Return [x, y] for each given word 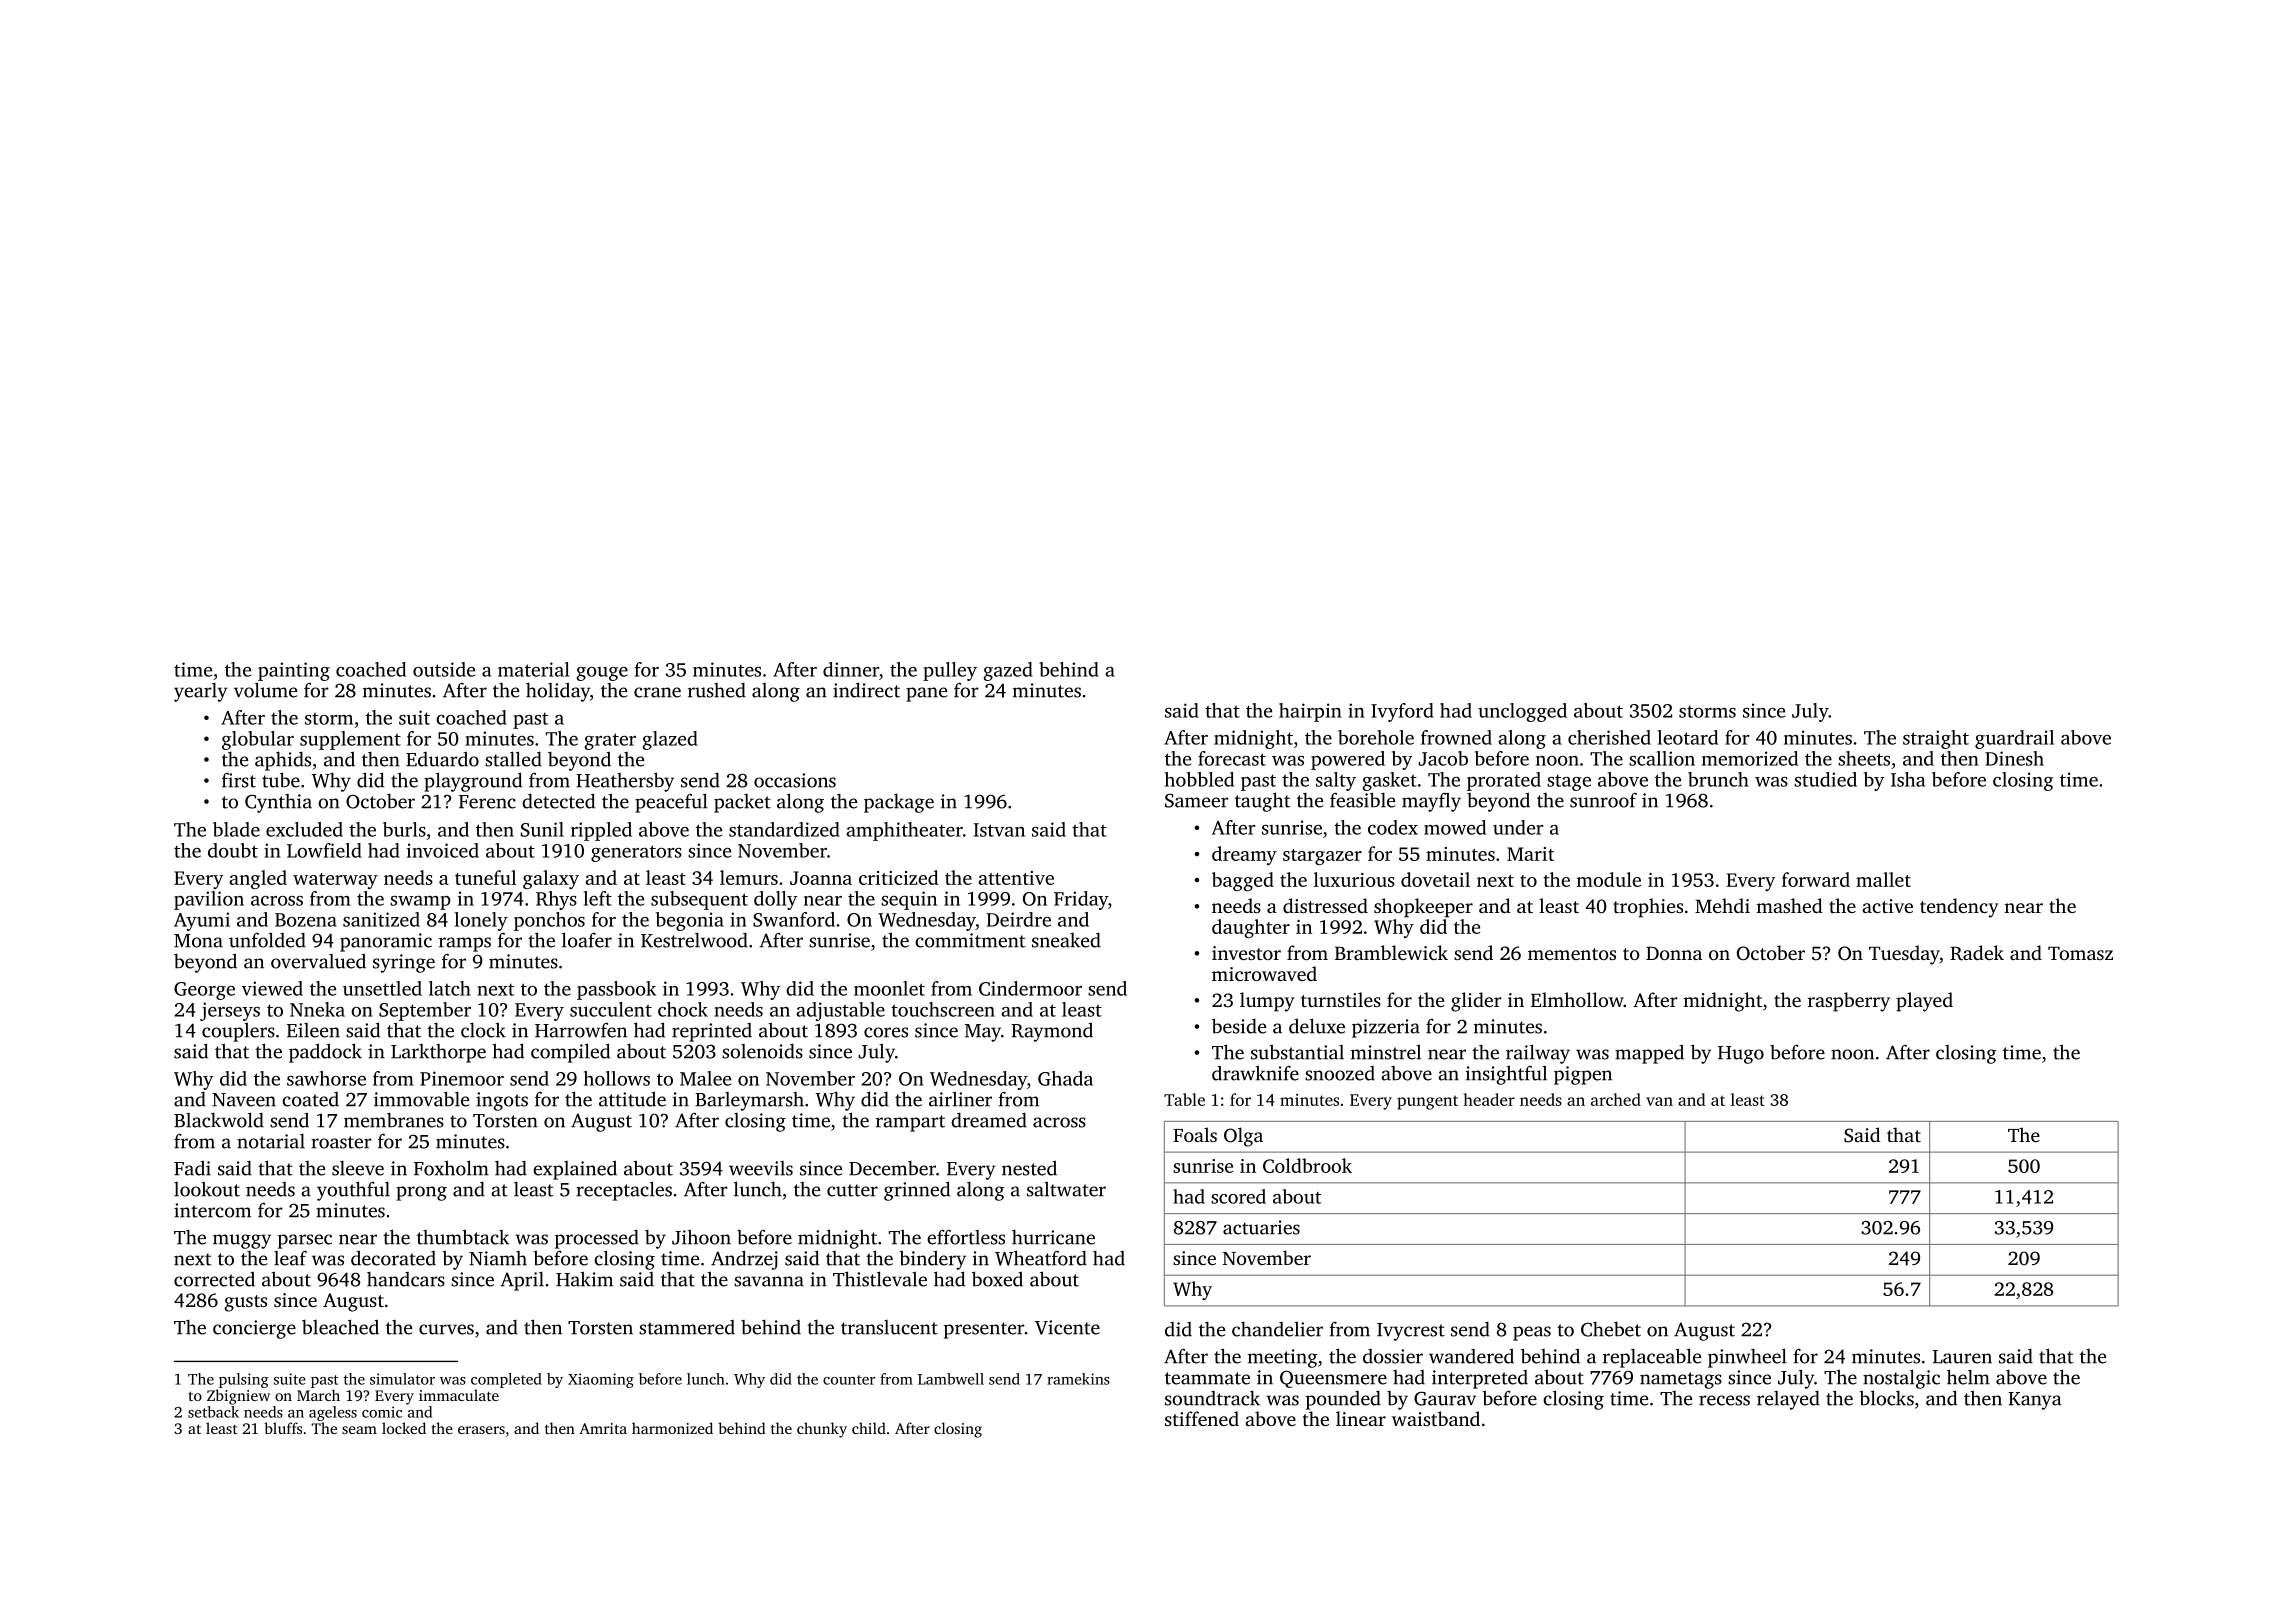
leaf [290, 1258]
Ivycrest [1411, 1332]
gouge [602, 674]
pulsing [244, 1380]
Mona [198, 941]
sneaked [1066, 940]
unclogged [1522, 712]
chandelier [1277, 1329]
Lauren [1962, 1357]
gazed [1008, 671]
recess [1724, 1400]
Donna [1674, 953]
